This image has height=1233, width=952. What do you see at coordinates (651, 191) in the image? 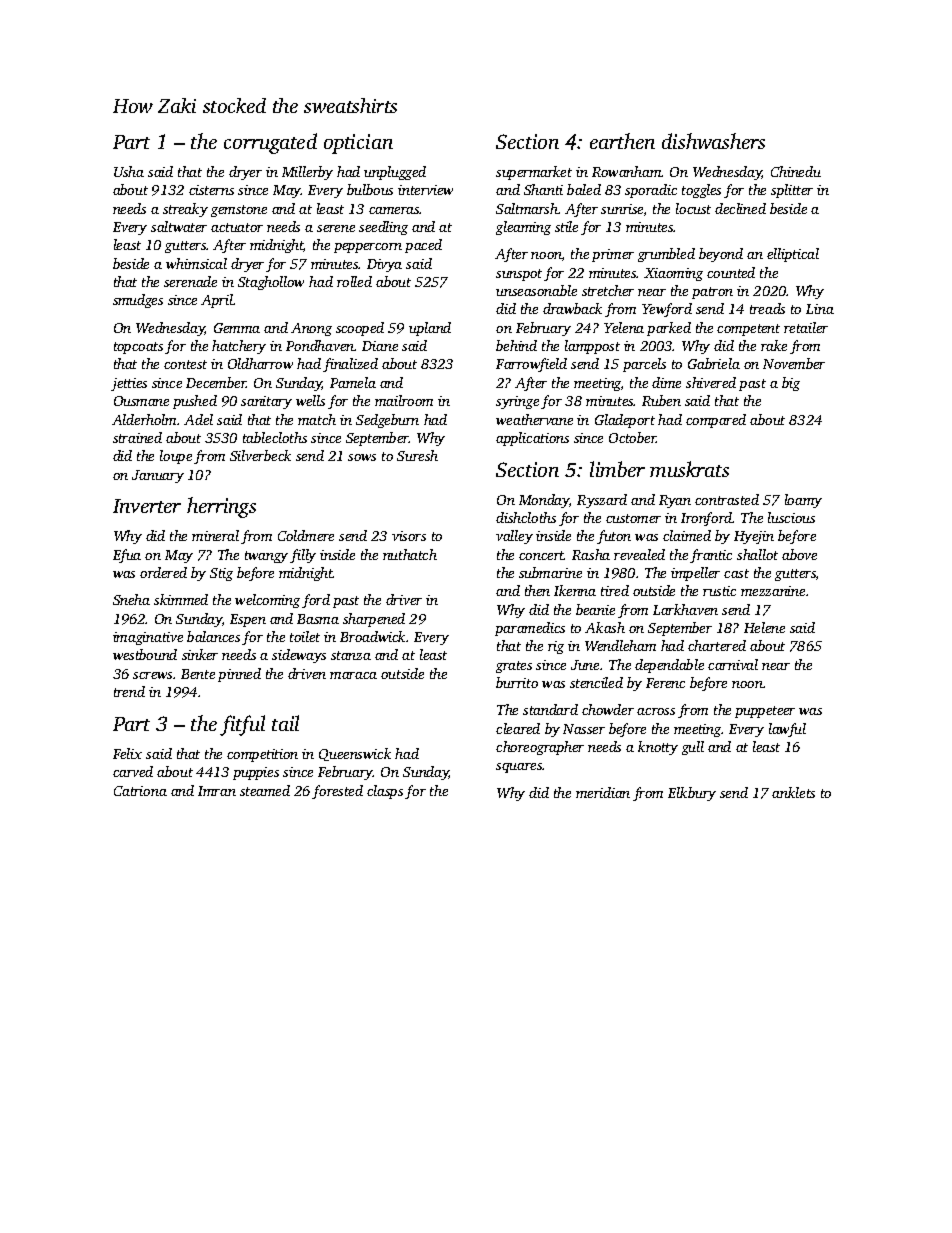
I see `sporadic` at bounding box center [651, 191].
